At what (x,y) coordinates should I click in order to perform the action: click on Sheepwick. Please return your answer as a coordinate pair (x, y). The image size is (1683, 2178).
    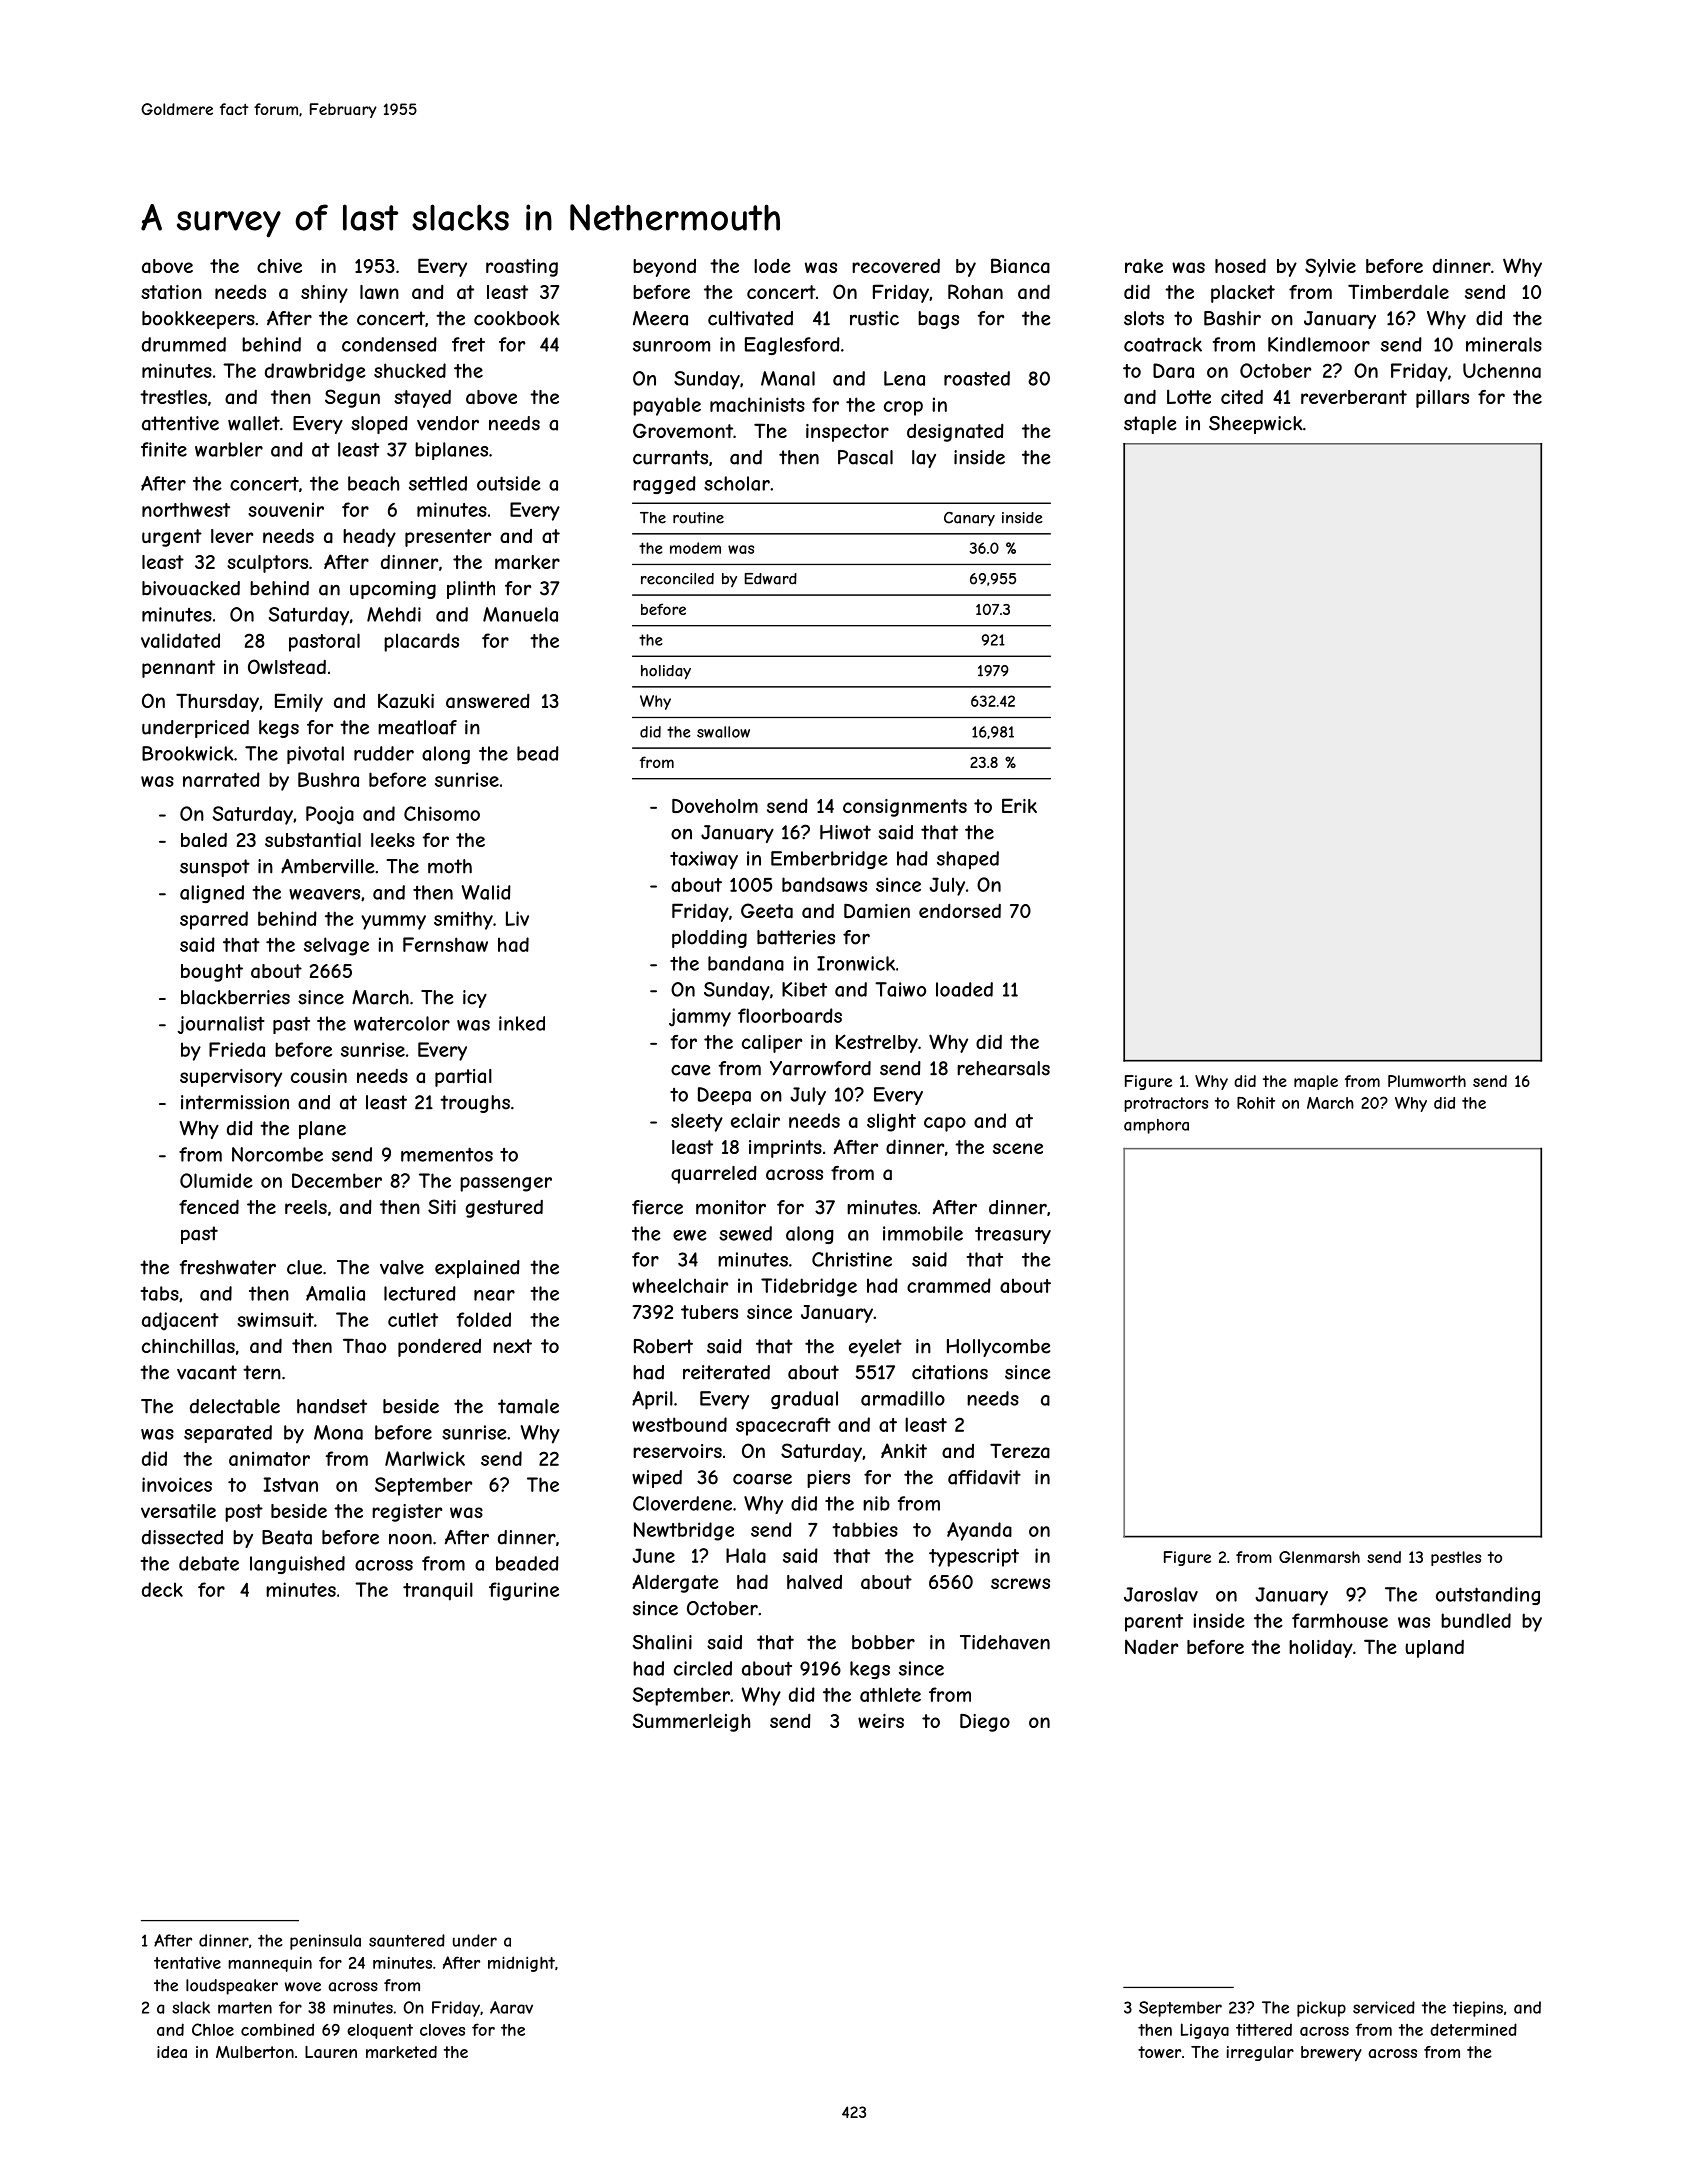
    Looking at the image, I should click on (1256, 425).
